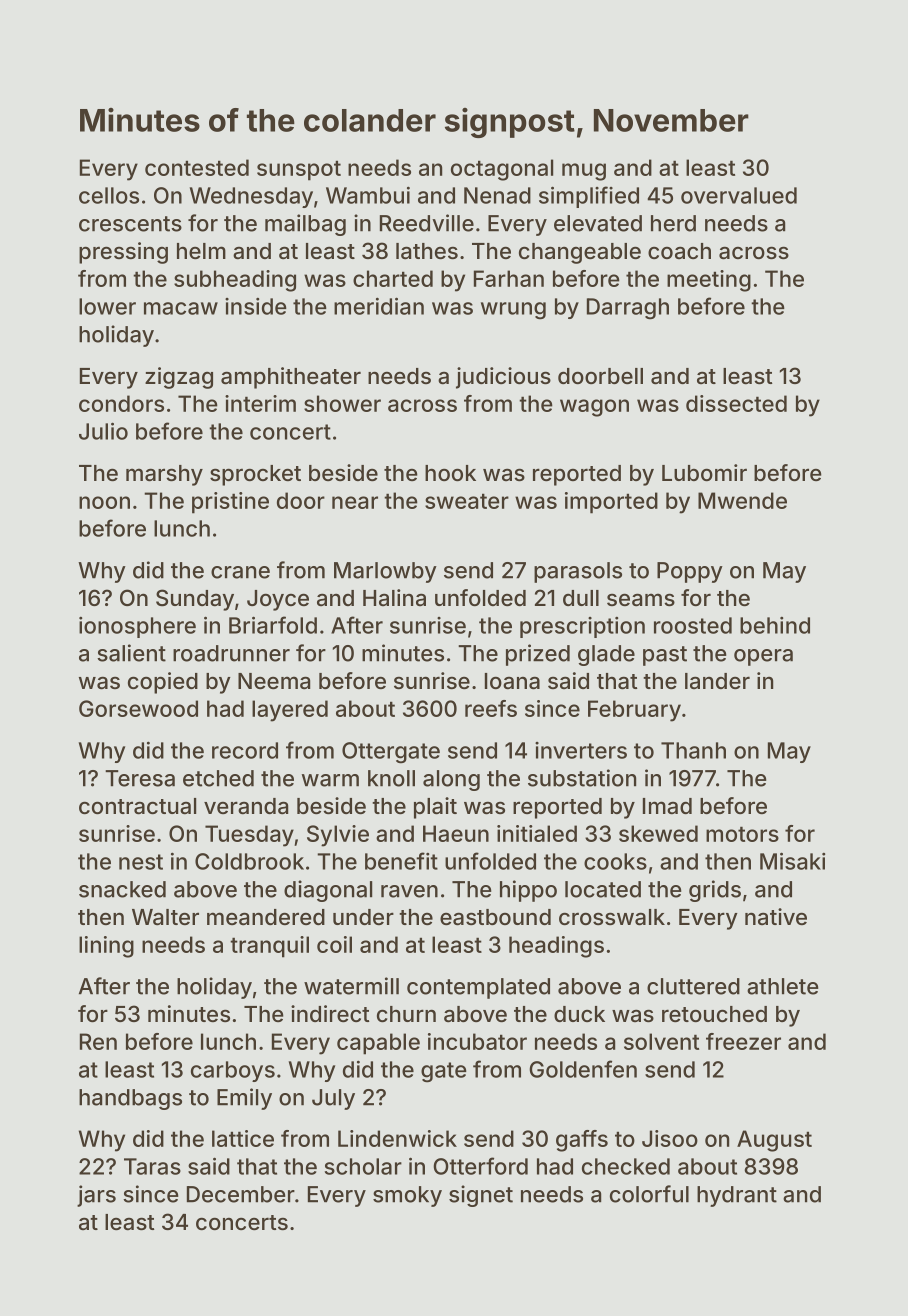 Image resolution: width=908 pixels, height=1316 pixels. What do you see at coordinates (290, 711) in the page?
I see `layered` at bounding box center [290, 711].
